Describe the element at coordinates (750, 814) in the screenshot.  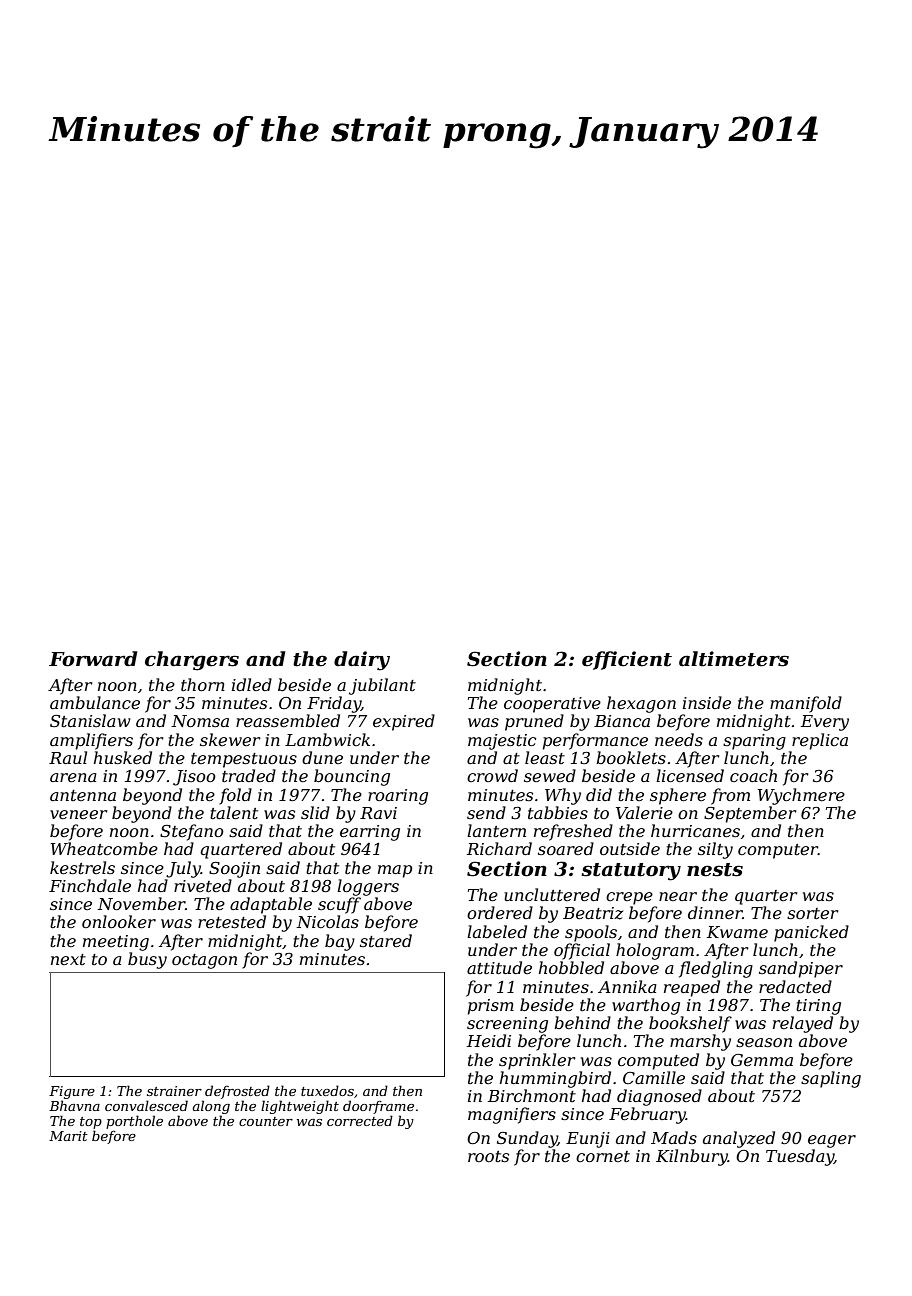
I see `September` at that location.
